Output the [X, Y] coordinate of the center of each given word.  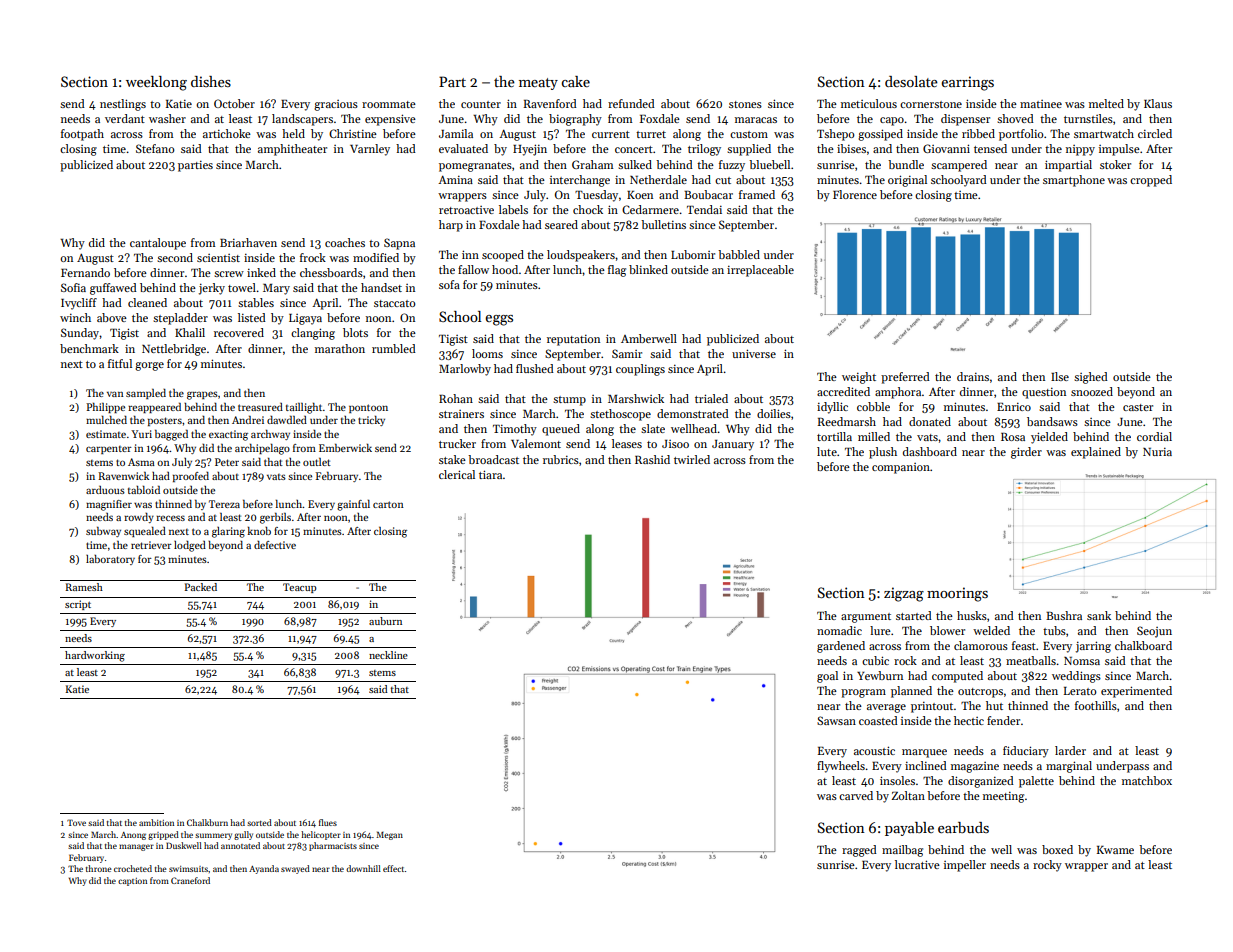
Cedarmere [650, 209]
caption [132, 882]
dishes [211, 81]
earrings [967, 83]
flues [328, 822]
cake [575, 81]
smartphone [1074, 181]
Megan [389, 835]
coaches [345, 242]
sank [1099, 615]
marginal [1069, 767]
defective [275, 545]
